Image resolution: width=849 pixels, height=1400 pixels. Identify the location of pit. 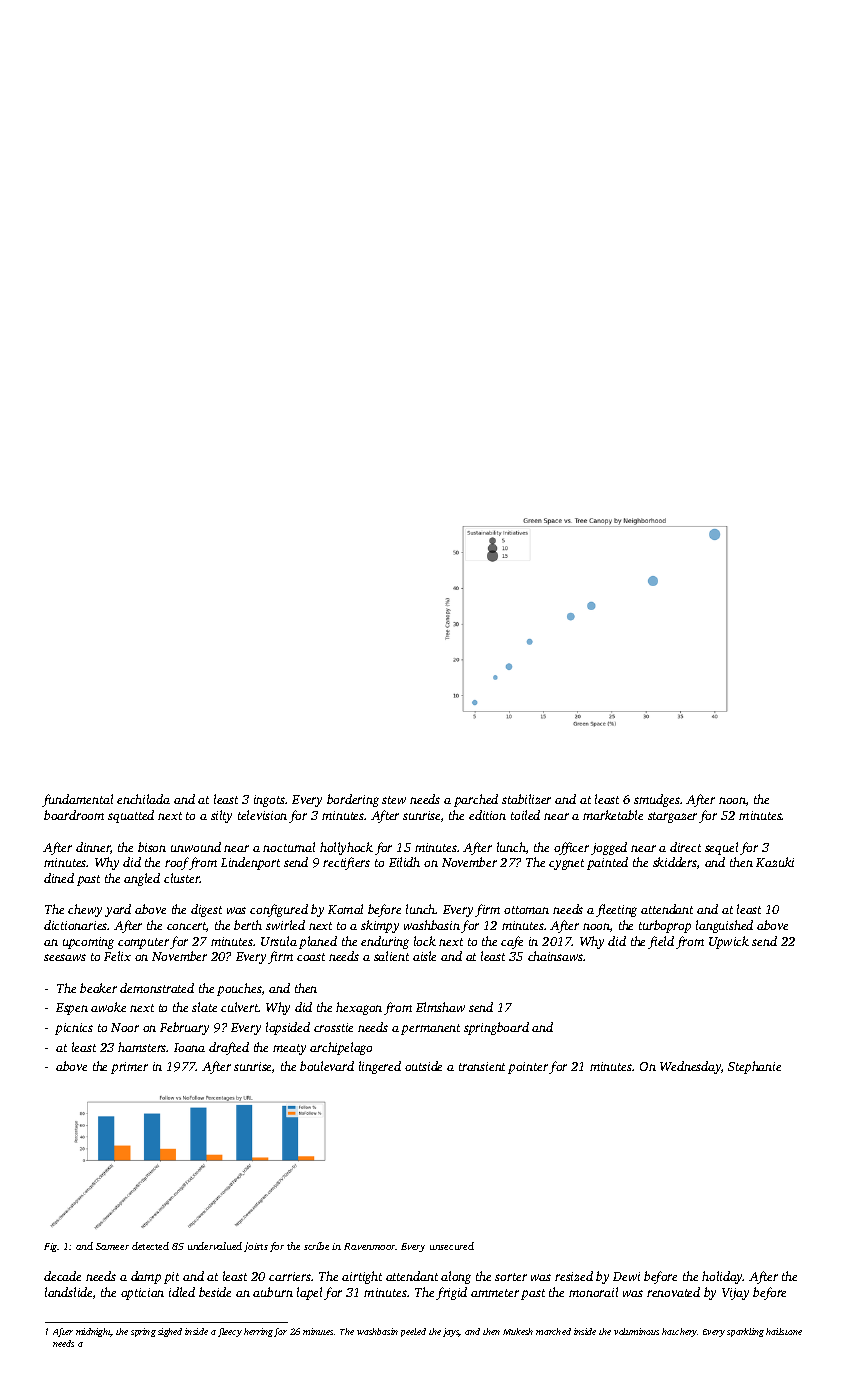
(171, 1278).
